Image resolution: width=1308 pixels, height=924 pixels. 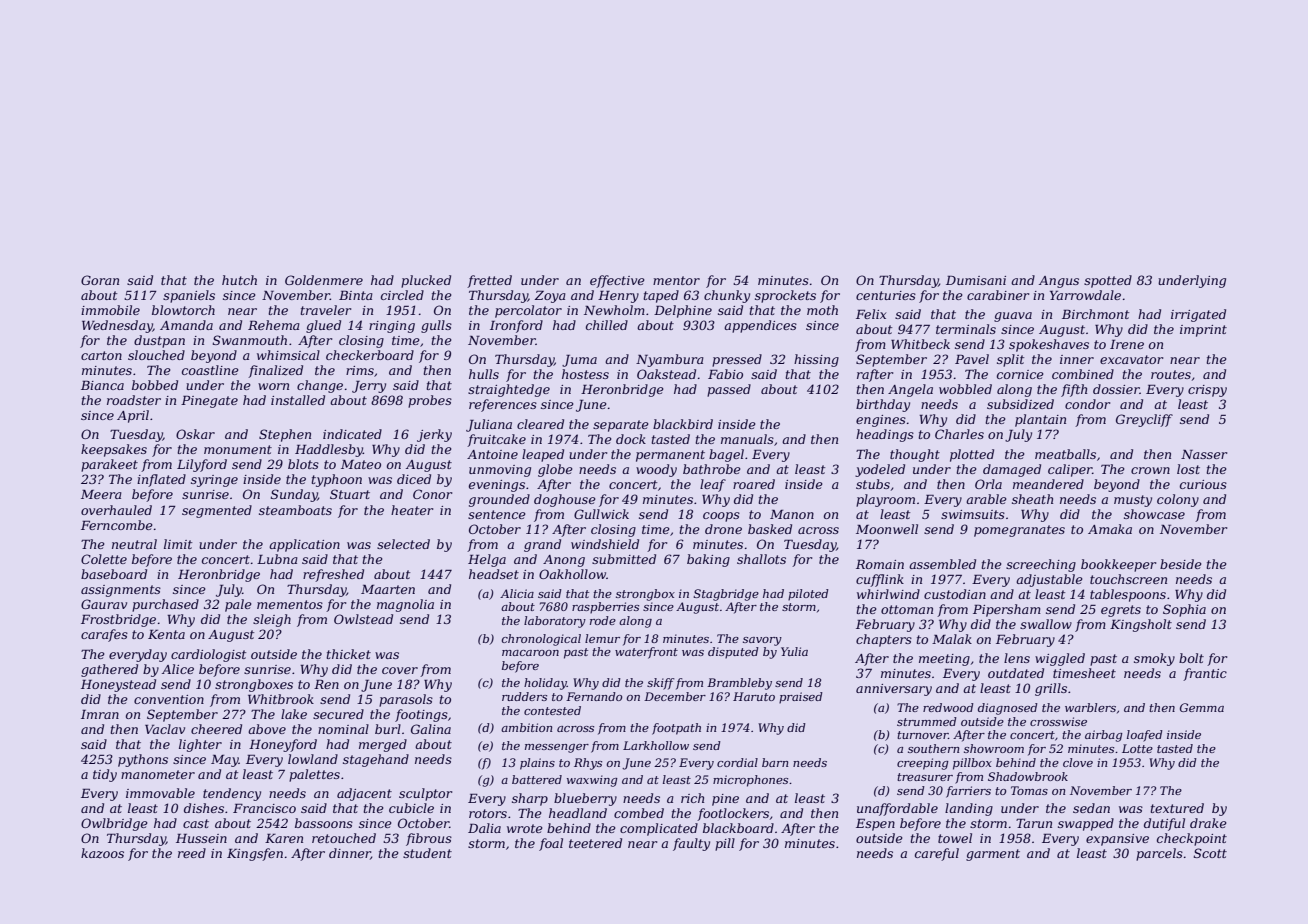 What do you see at coordinates (1145, 736) in the document?
I see `loafed` at bounding box center [1145, 736].
